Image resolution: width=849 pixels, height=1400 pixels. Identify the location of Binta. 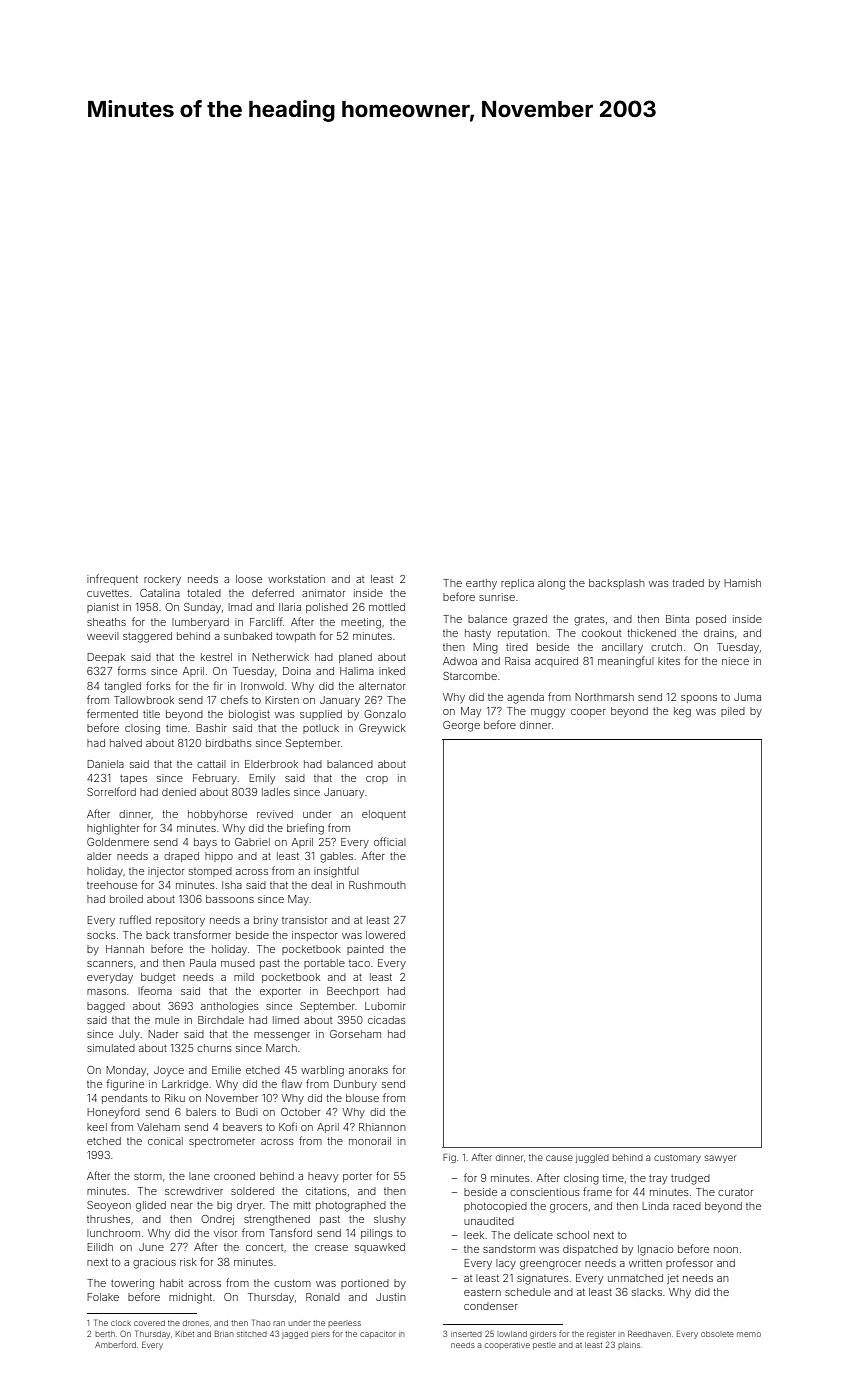
(677, 619).
